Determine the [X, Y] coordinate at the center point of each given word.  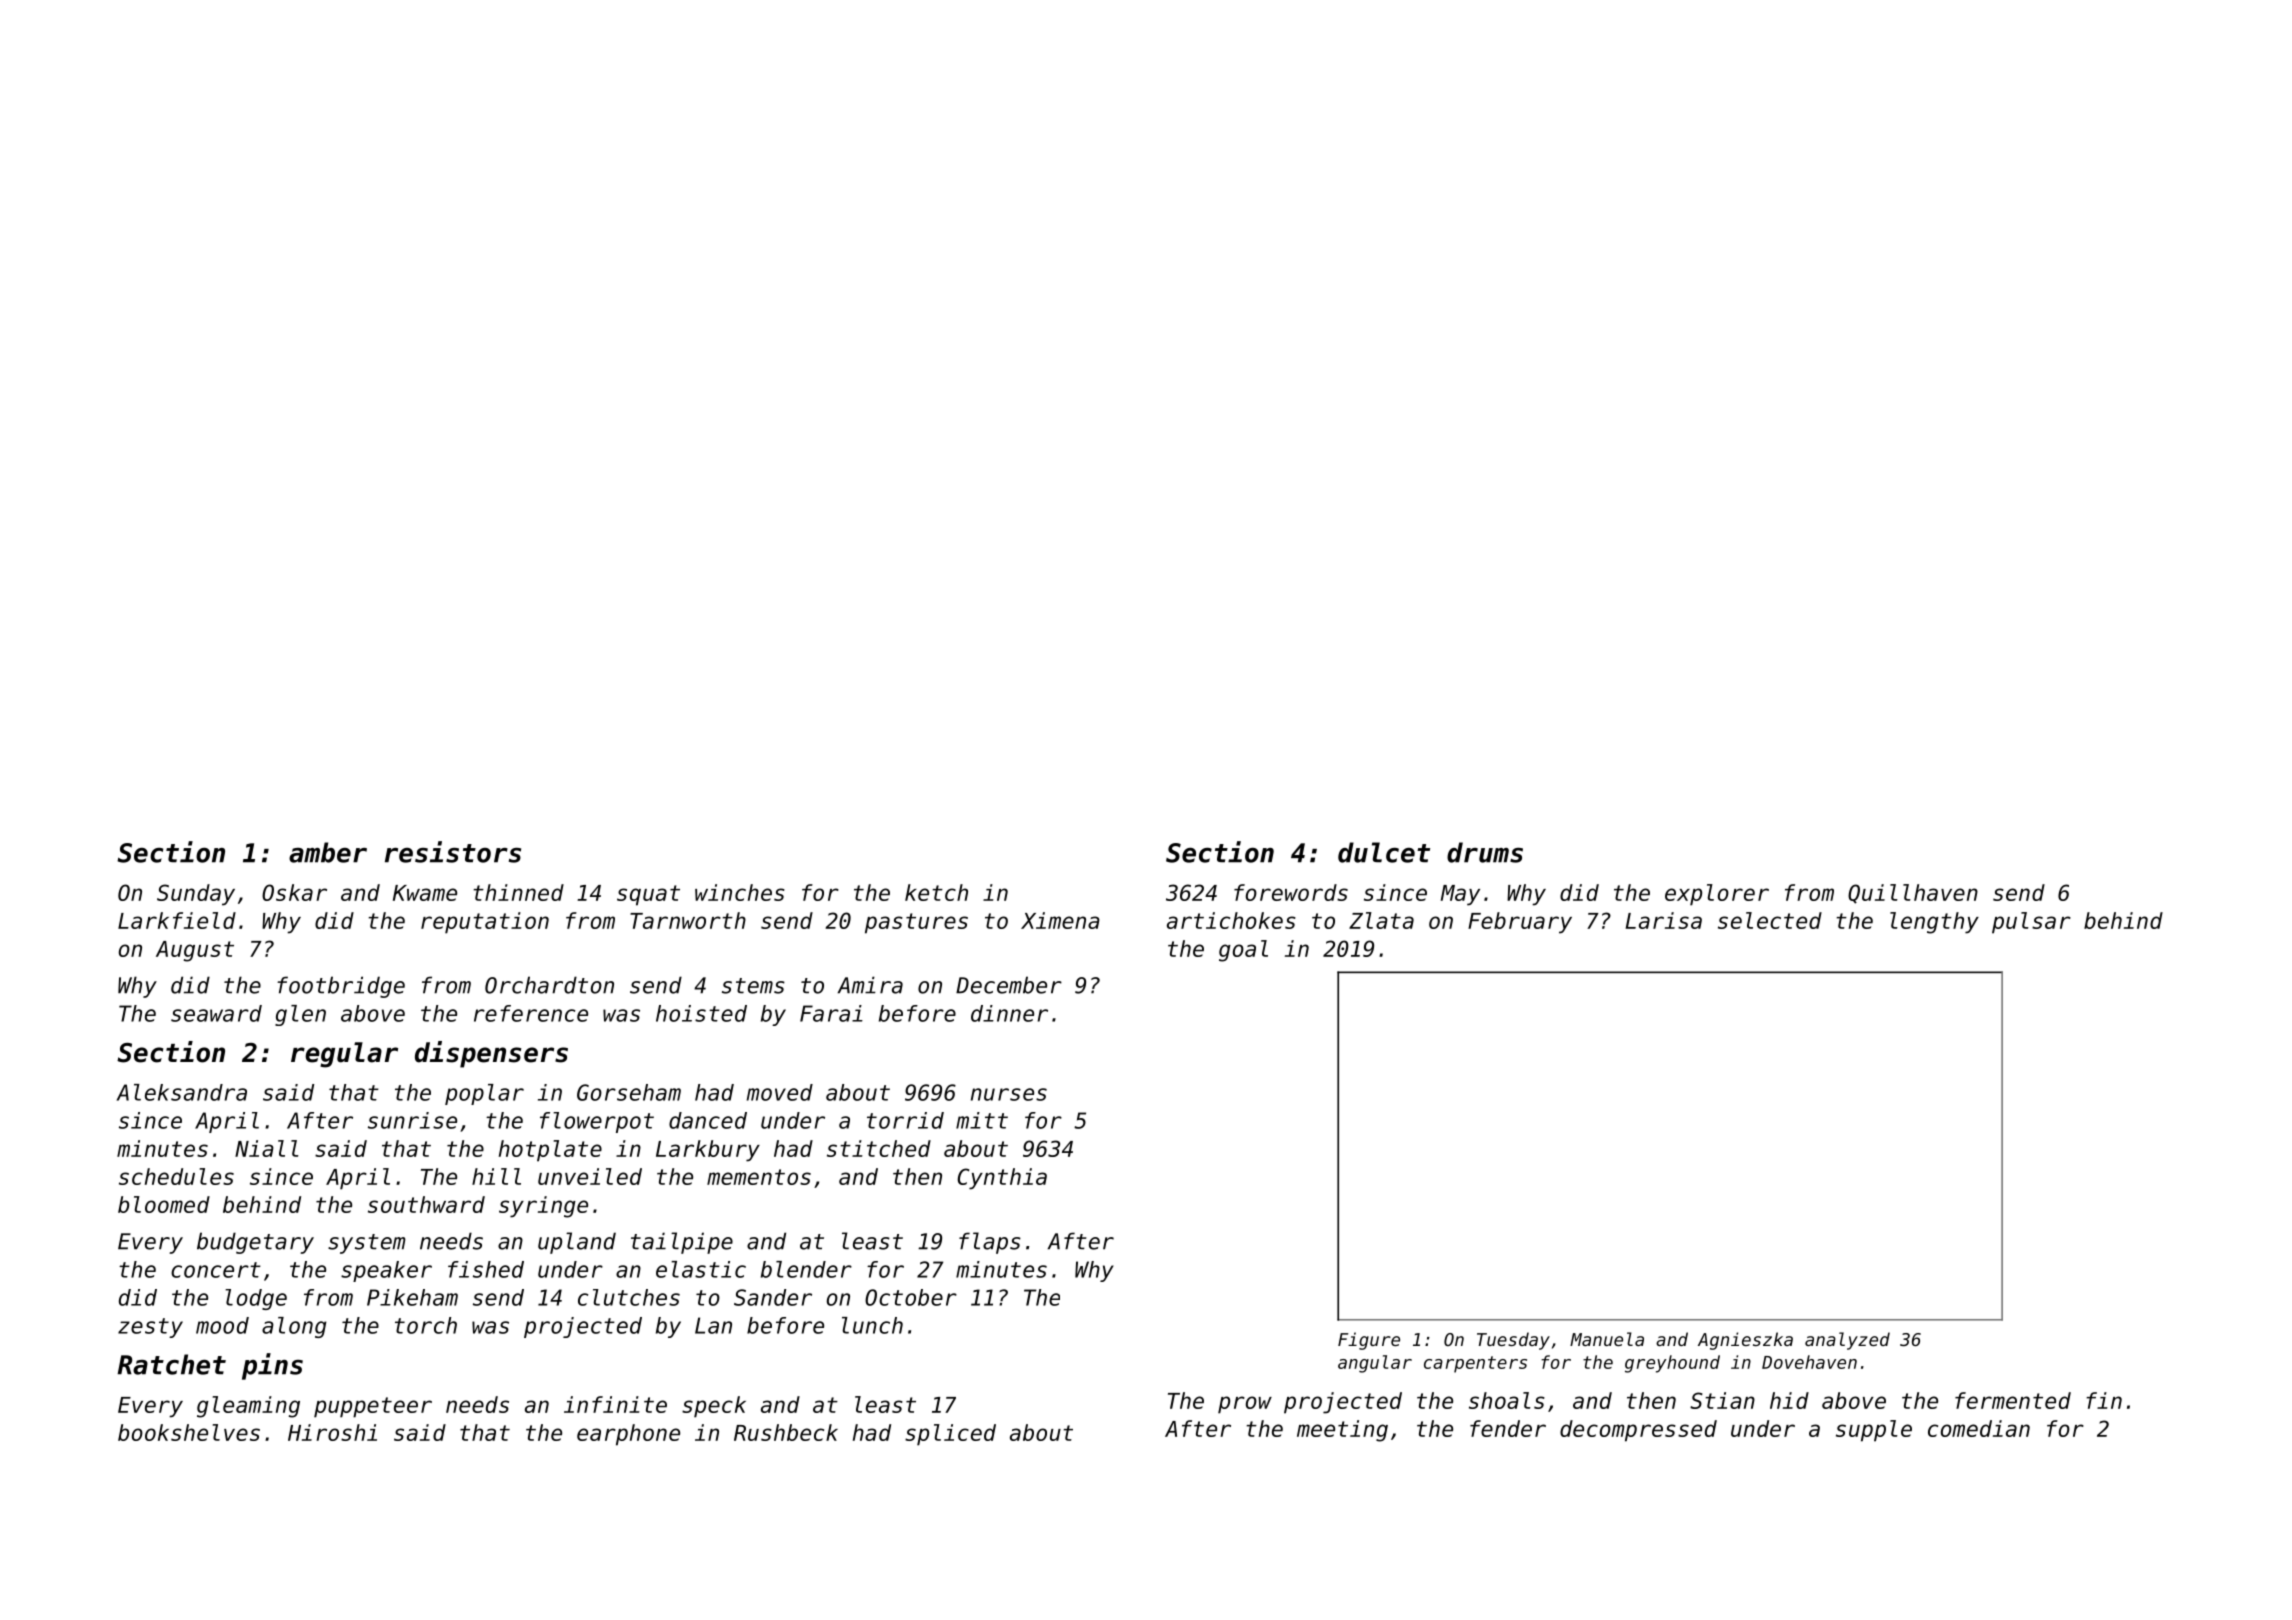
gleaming [248, 1407]
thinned [518, 892]
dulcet [1384, 852]
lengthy [1934, 923]
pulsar [2031, 923]
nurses [1009, 1094]
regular [344, 1055]
